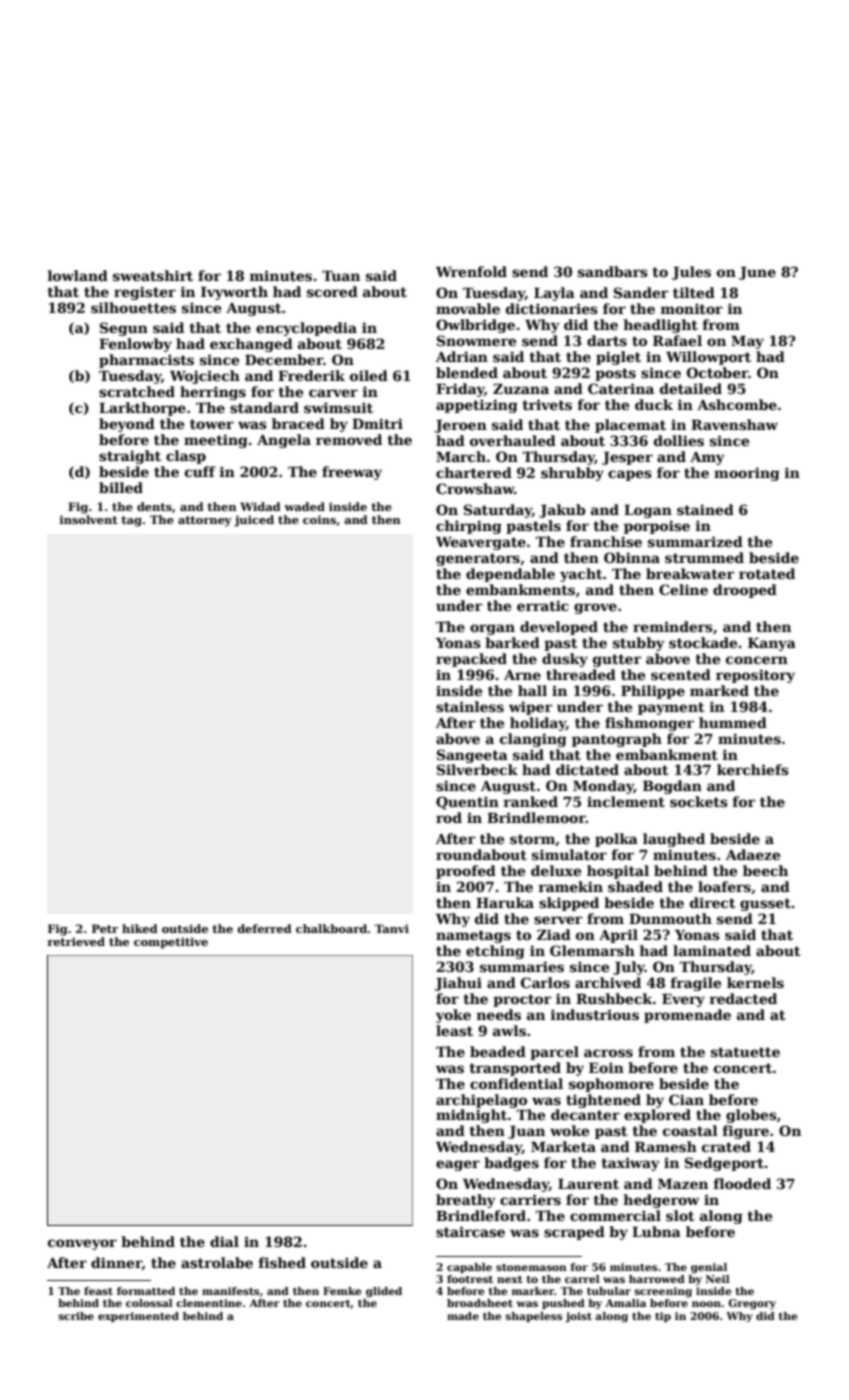  Describe the element at coordinates (341, 276) in the screenshot. I see `Tuan` at that location.
